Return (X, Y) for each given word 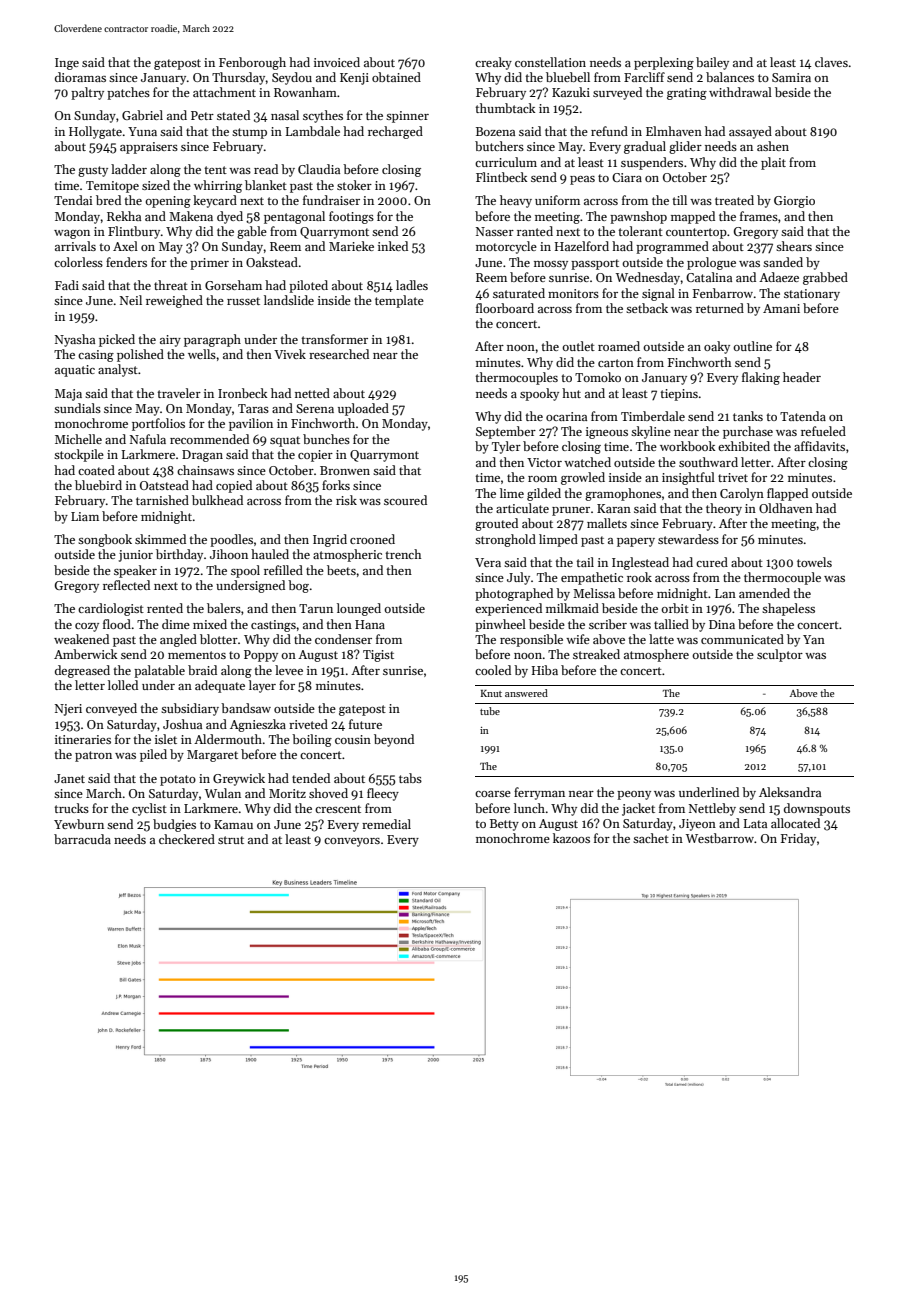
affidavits (819, 446)
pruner (571, 511)
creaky (493, 63)
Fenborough (252, 63)
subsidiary (190, 709)
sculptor (780, 655)
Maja (68, 395)
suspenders (652, 163)
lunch (529, 808)
